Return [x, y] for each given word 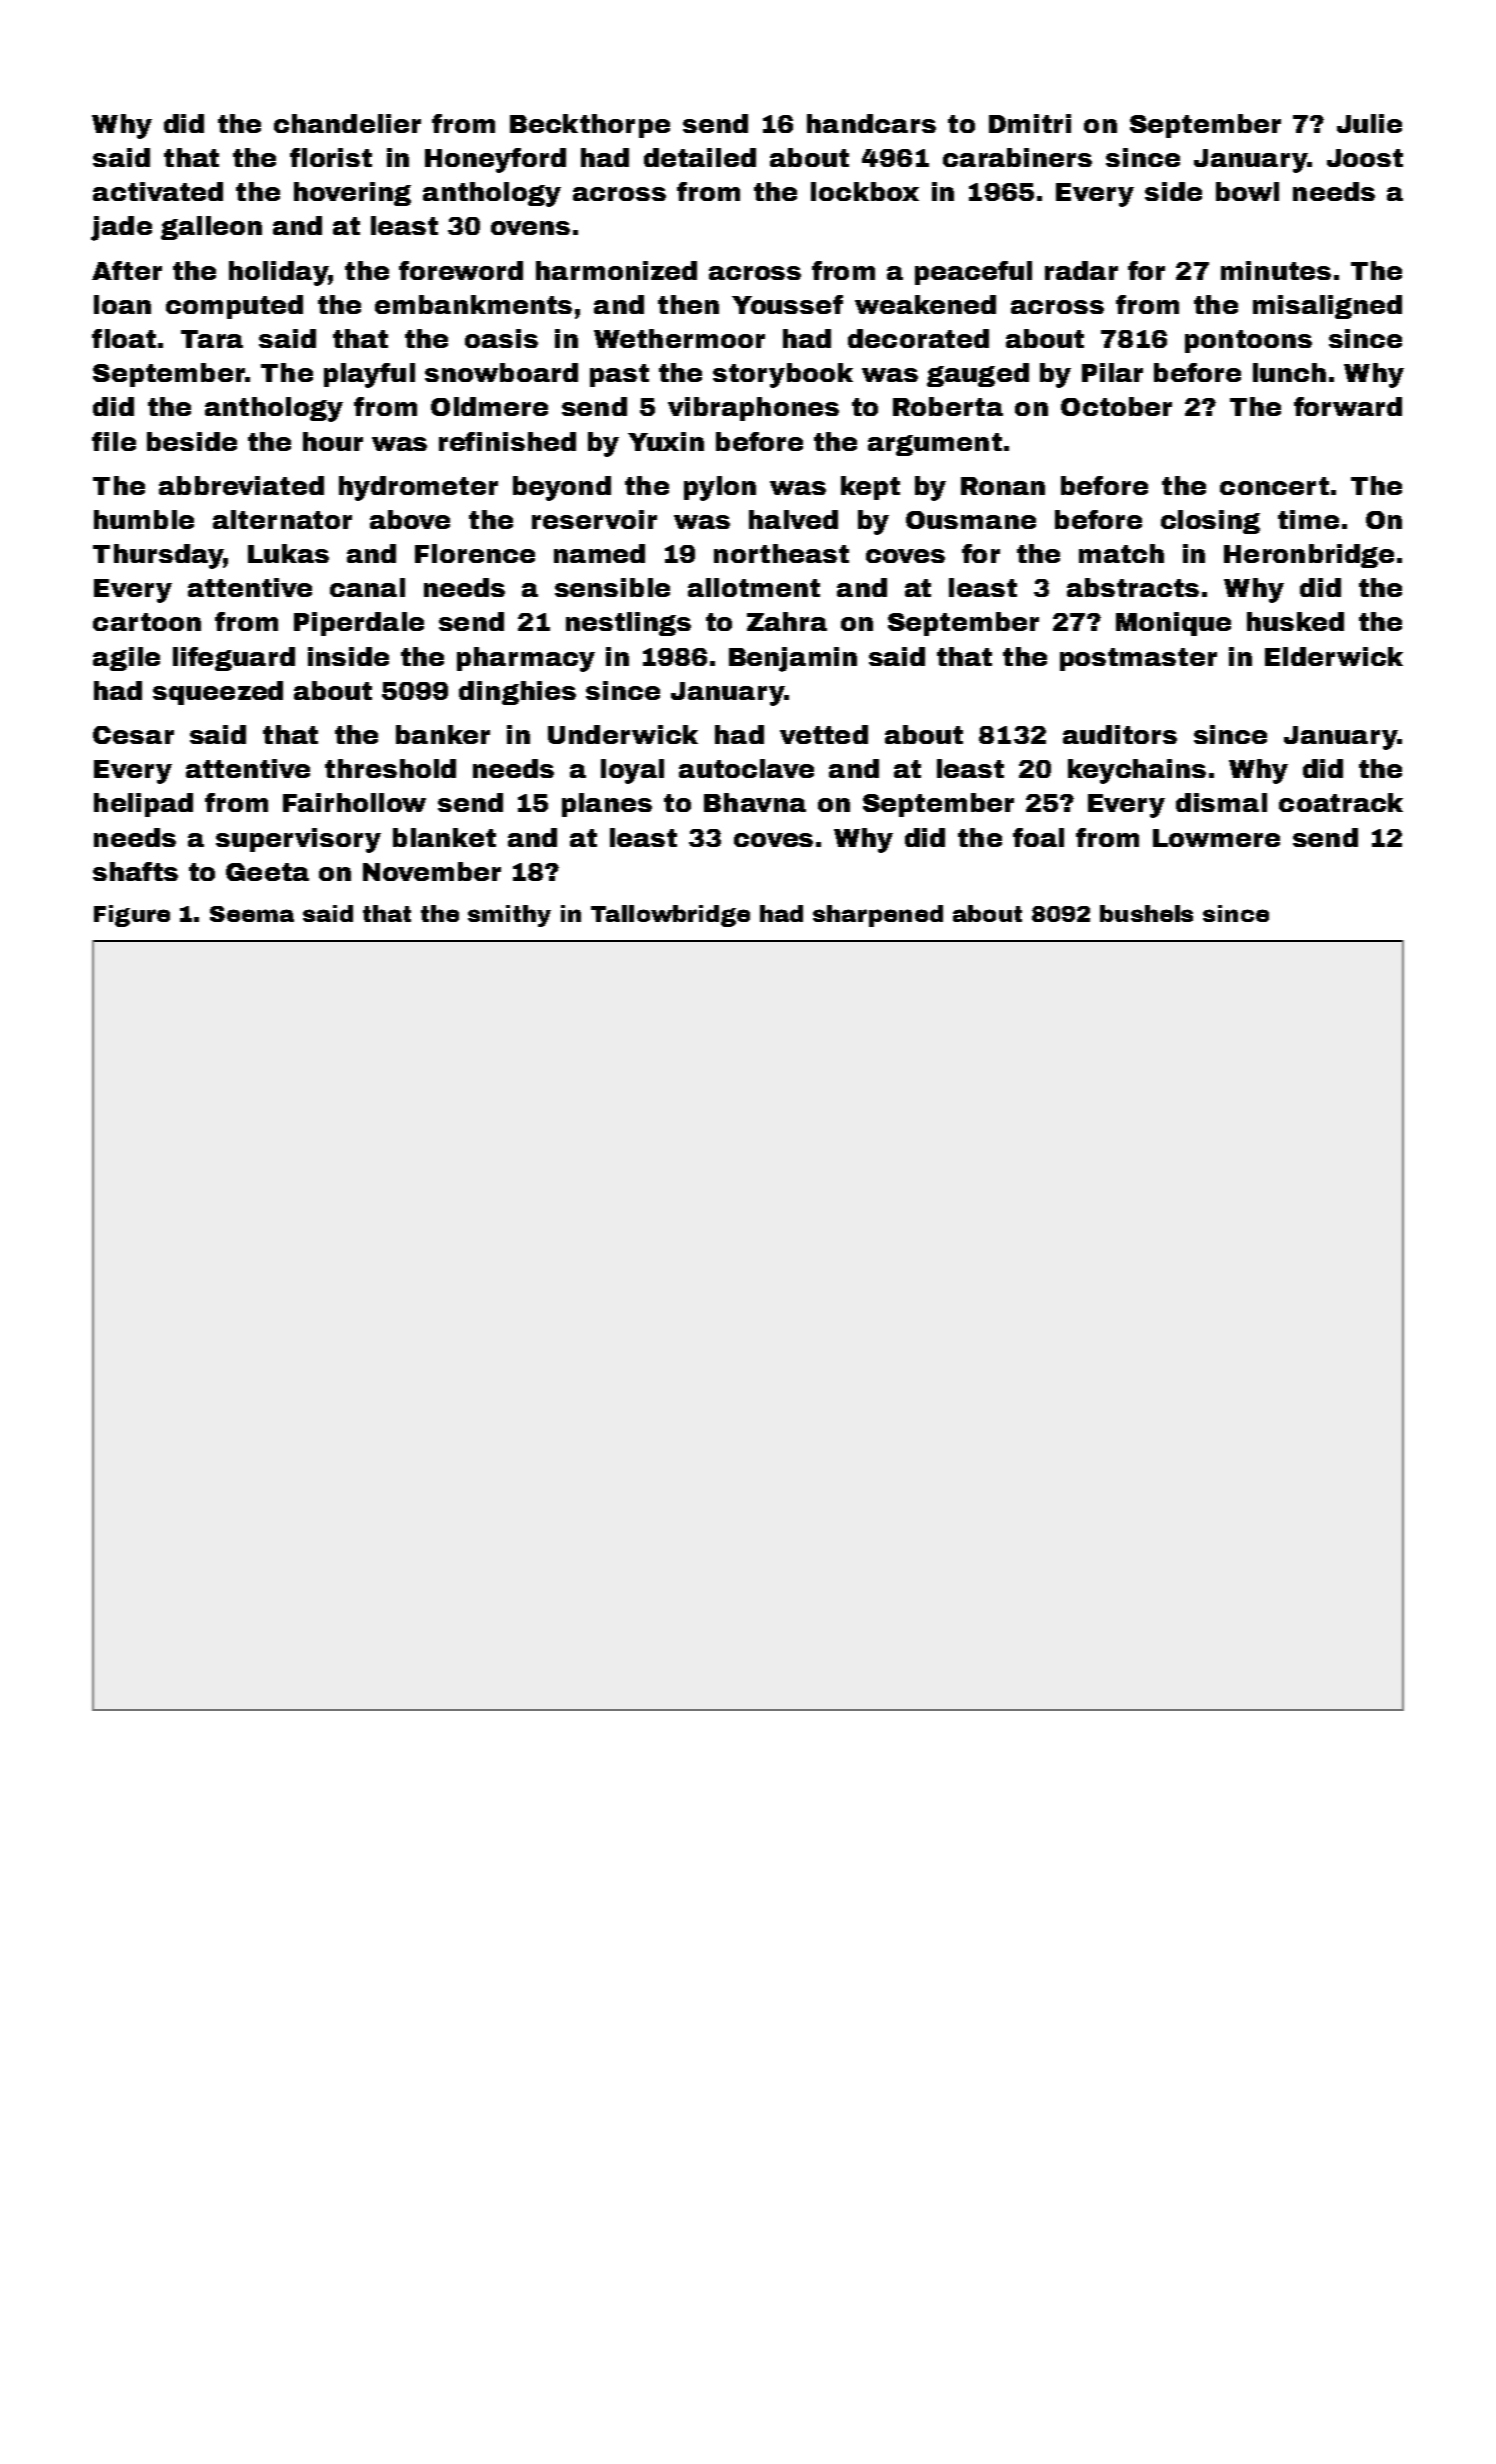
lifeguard [234, 659]
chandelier [347, 123]
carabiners [1017, 157]
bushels [1146, 913]
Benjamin [793, 659]
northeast [781, 553]
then [688, 304]
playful [369, 375]
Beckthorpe [590, 126]
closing [1210, 522]
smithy [509, 916]
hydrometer [418, 488]
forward [1348, 406]
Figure [132, 916]
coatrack [1341, 802]
